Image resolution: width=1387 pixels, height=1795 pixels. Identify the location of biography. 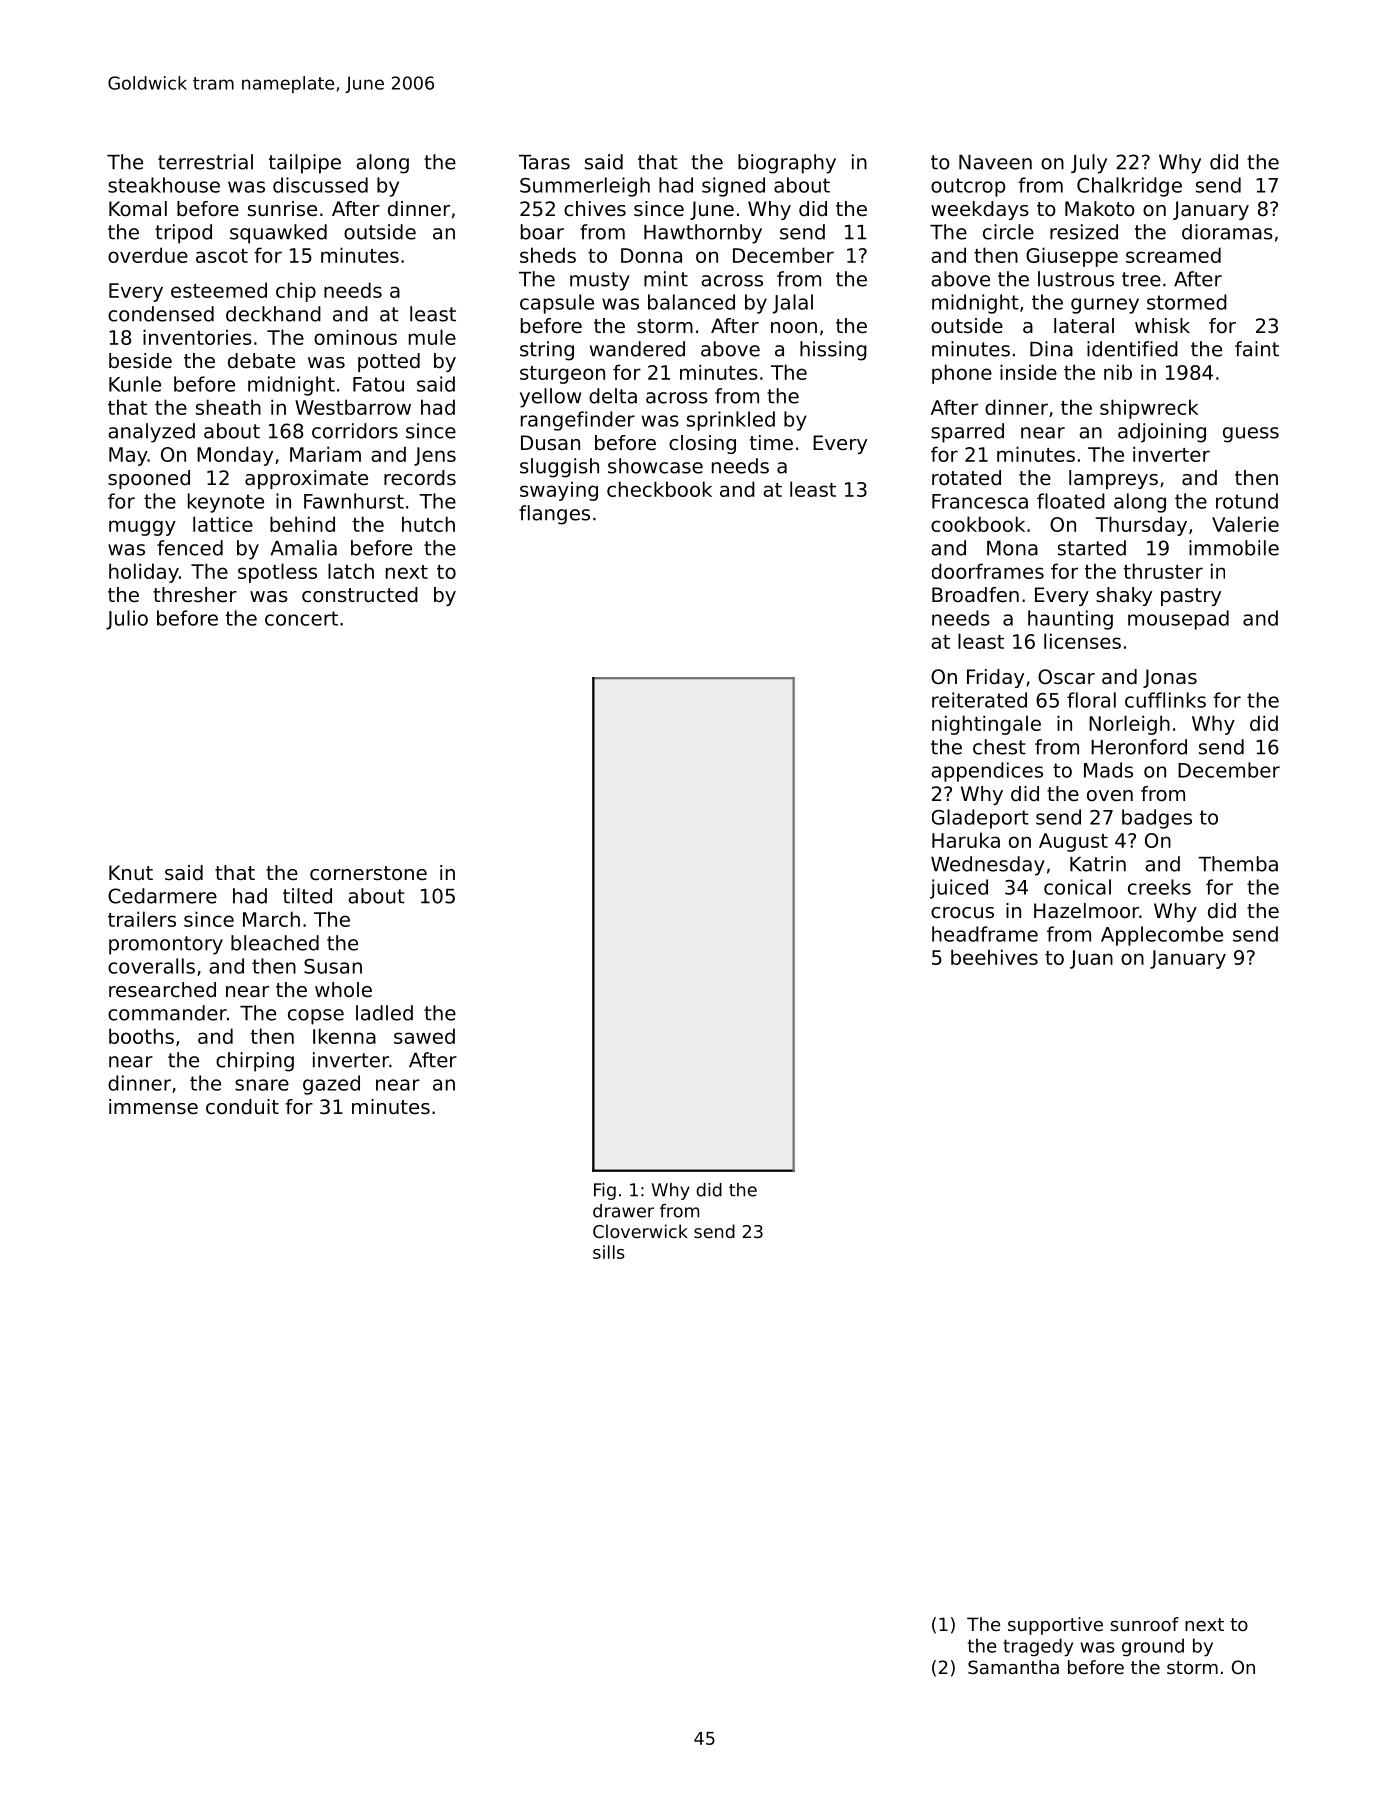
(787, 164).
